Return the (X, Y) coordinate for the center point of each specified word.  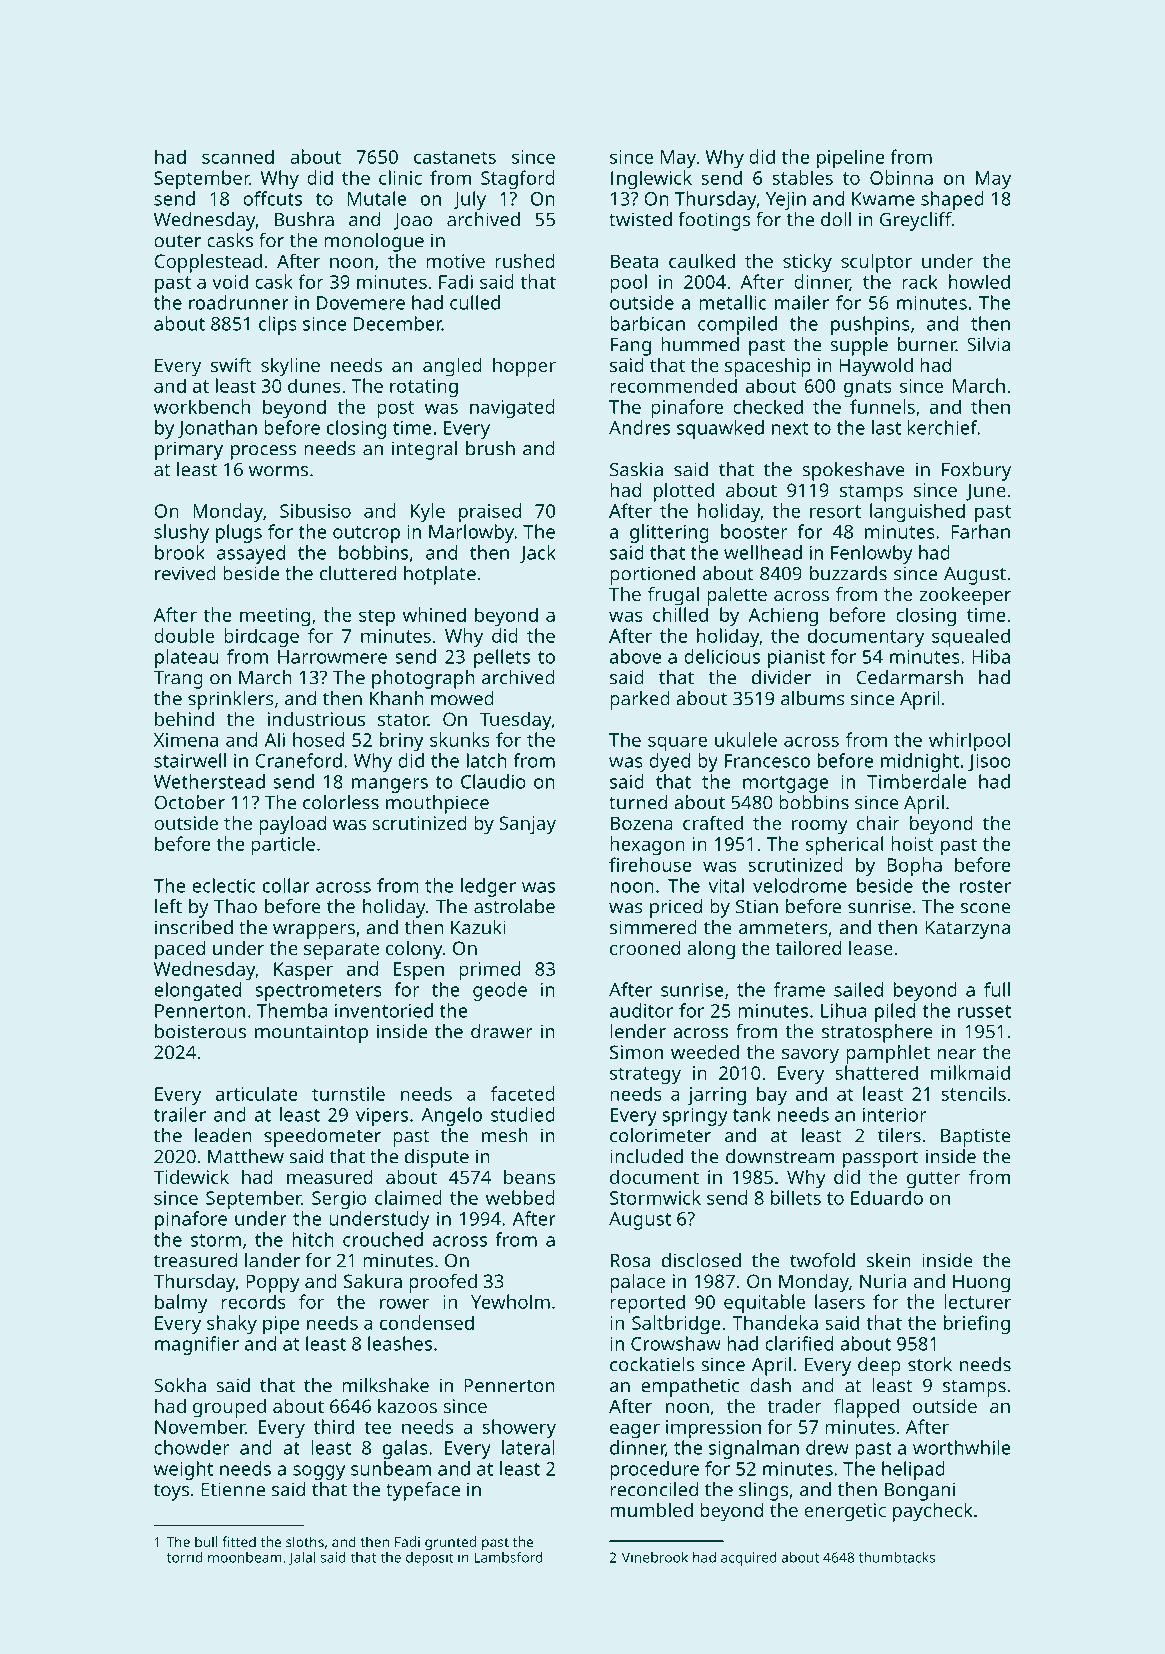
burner (927, 344)
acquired (749, 1559)
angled (452, 367)
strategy (645, 1075)
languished (917, 512)
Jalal (301, 1558)
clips (278, 325)
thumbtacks (897, 1557)
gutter (934, 1180)
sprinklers (231, 700)
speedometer (322, 1137)
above (635, 656)
